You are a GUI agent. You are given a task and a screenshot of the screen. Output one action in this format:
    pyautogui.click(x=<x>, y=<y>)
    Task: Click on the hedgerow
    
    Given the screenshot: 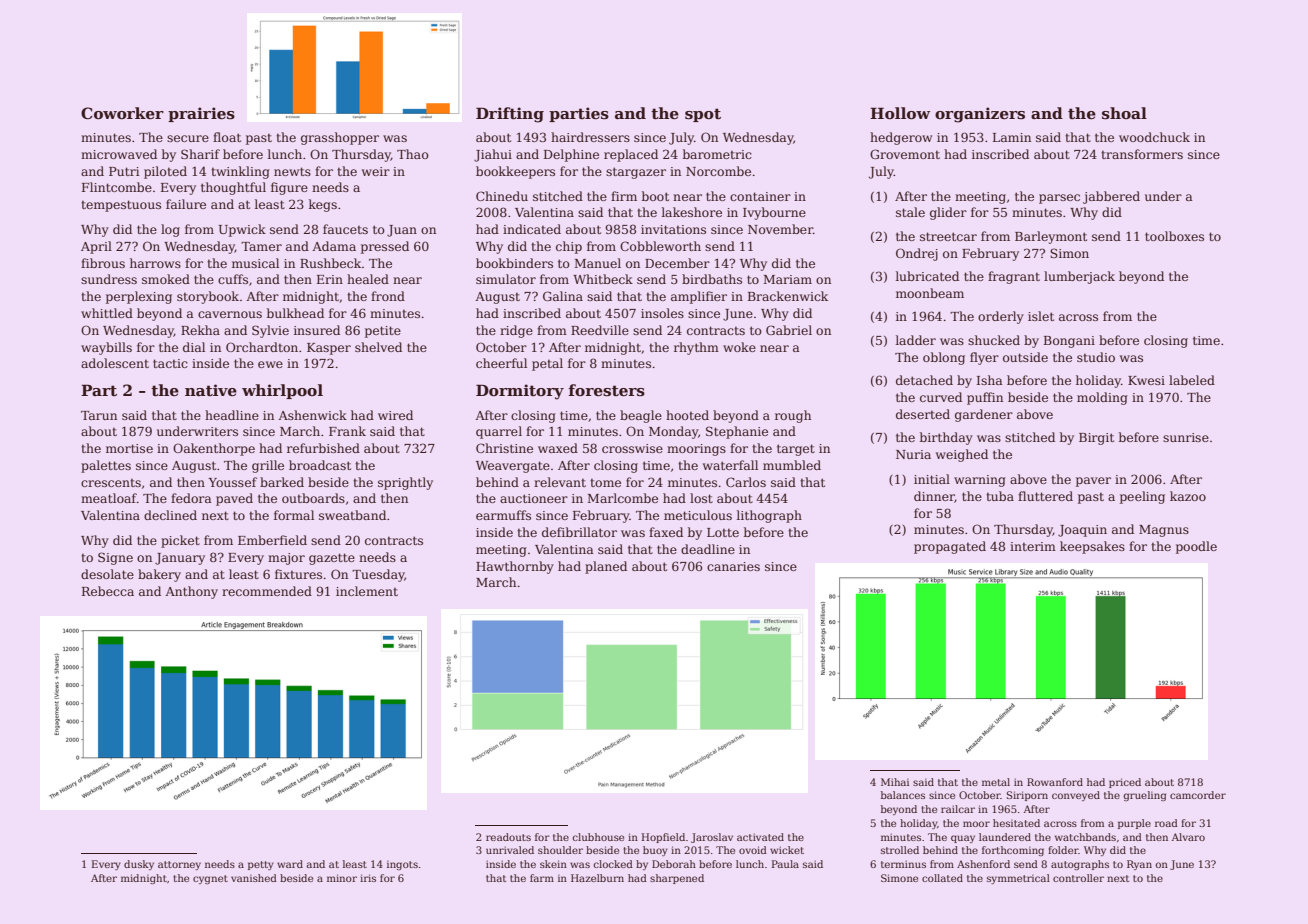 What is the action you would take?
    pyautogui.click(x=901, y=138)
